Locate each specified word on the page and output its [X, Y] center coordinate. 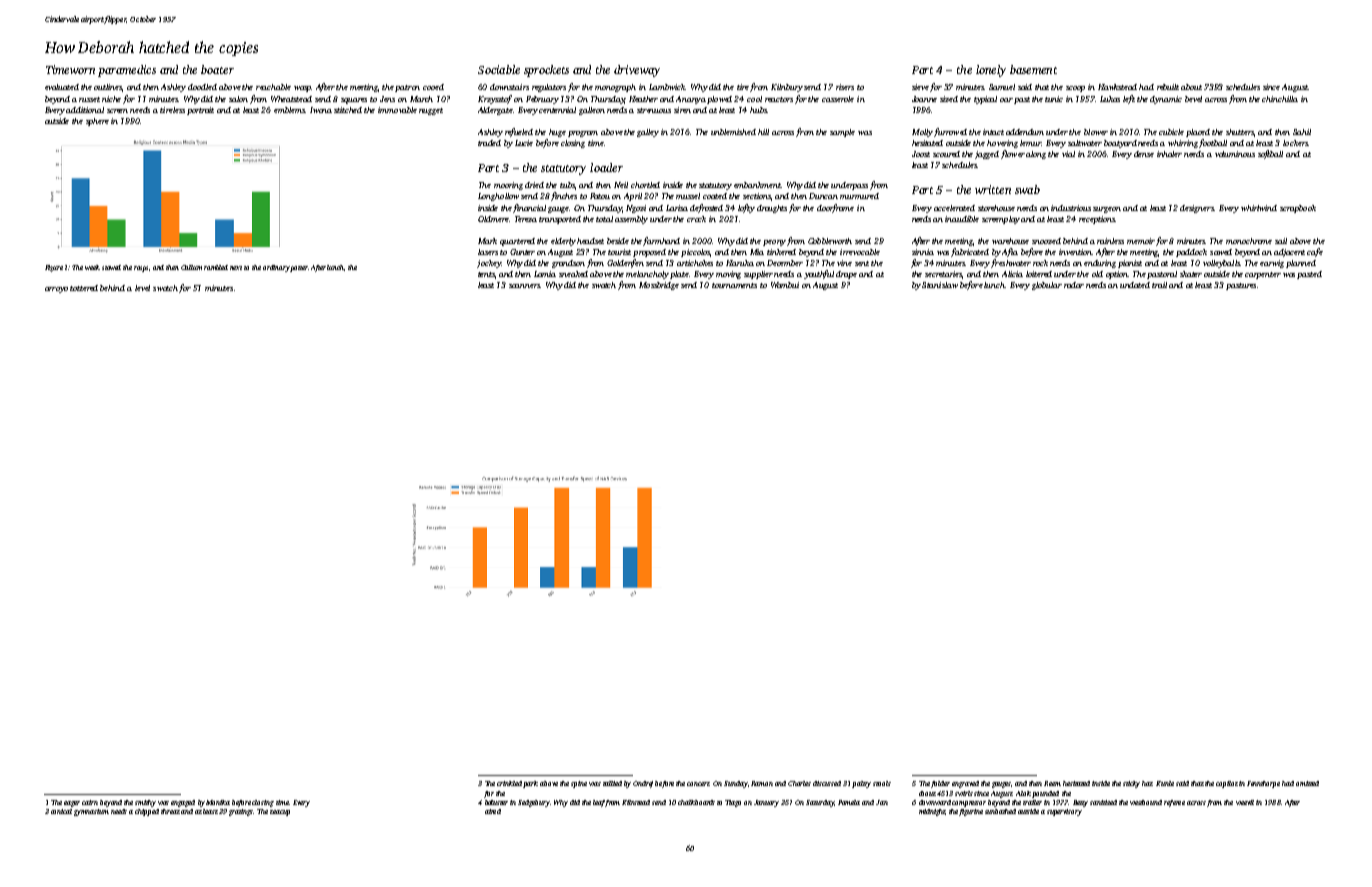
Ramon [762, 783]
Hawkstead [1117, 87]
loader [606, 167]
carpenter [1263, 275]
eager [72, 804]
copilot [1227, 784]
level [142, 288]
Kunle [1165, 783]
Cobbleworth [830, 241]
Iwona [321, 110]
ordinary [276, 268]
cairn [90, 802]
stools [882, 783]
